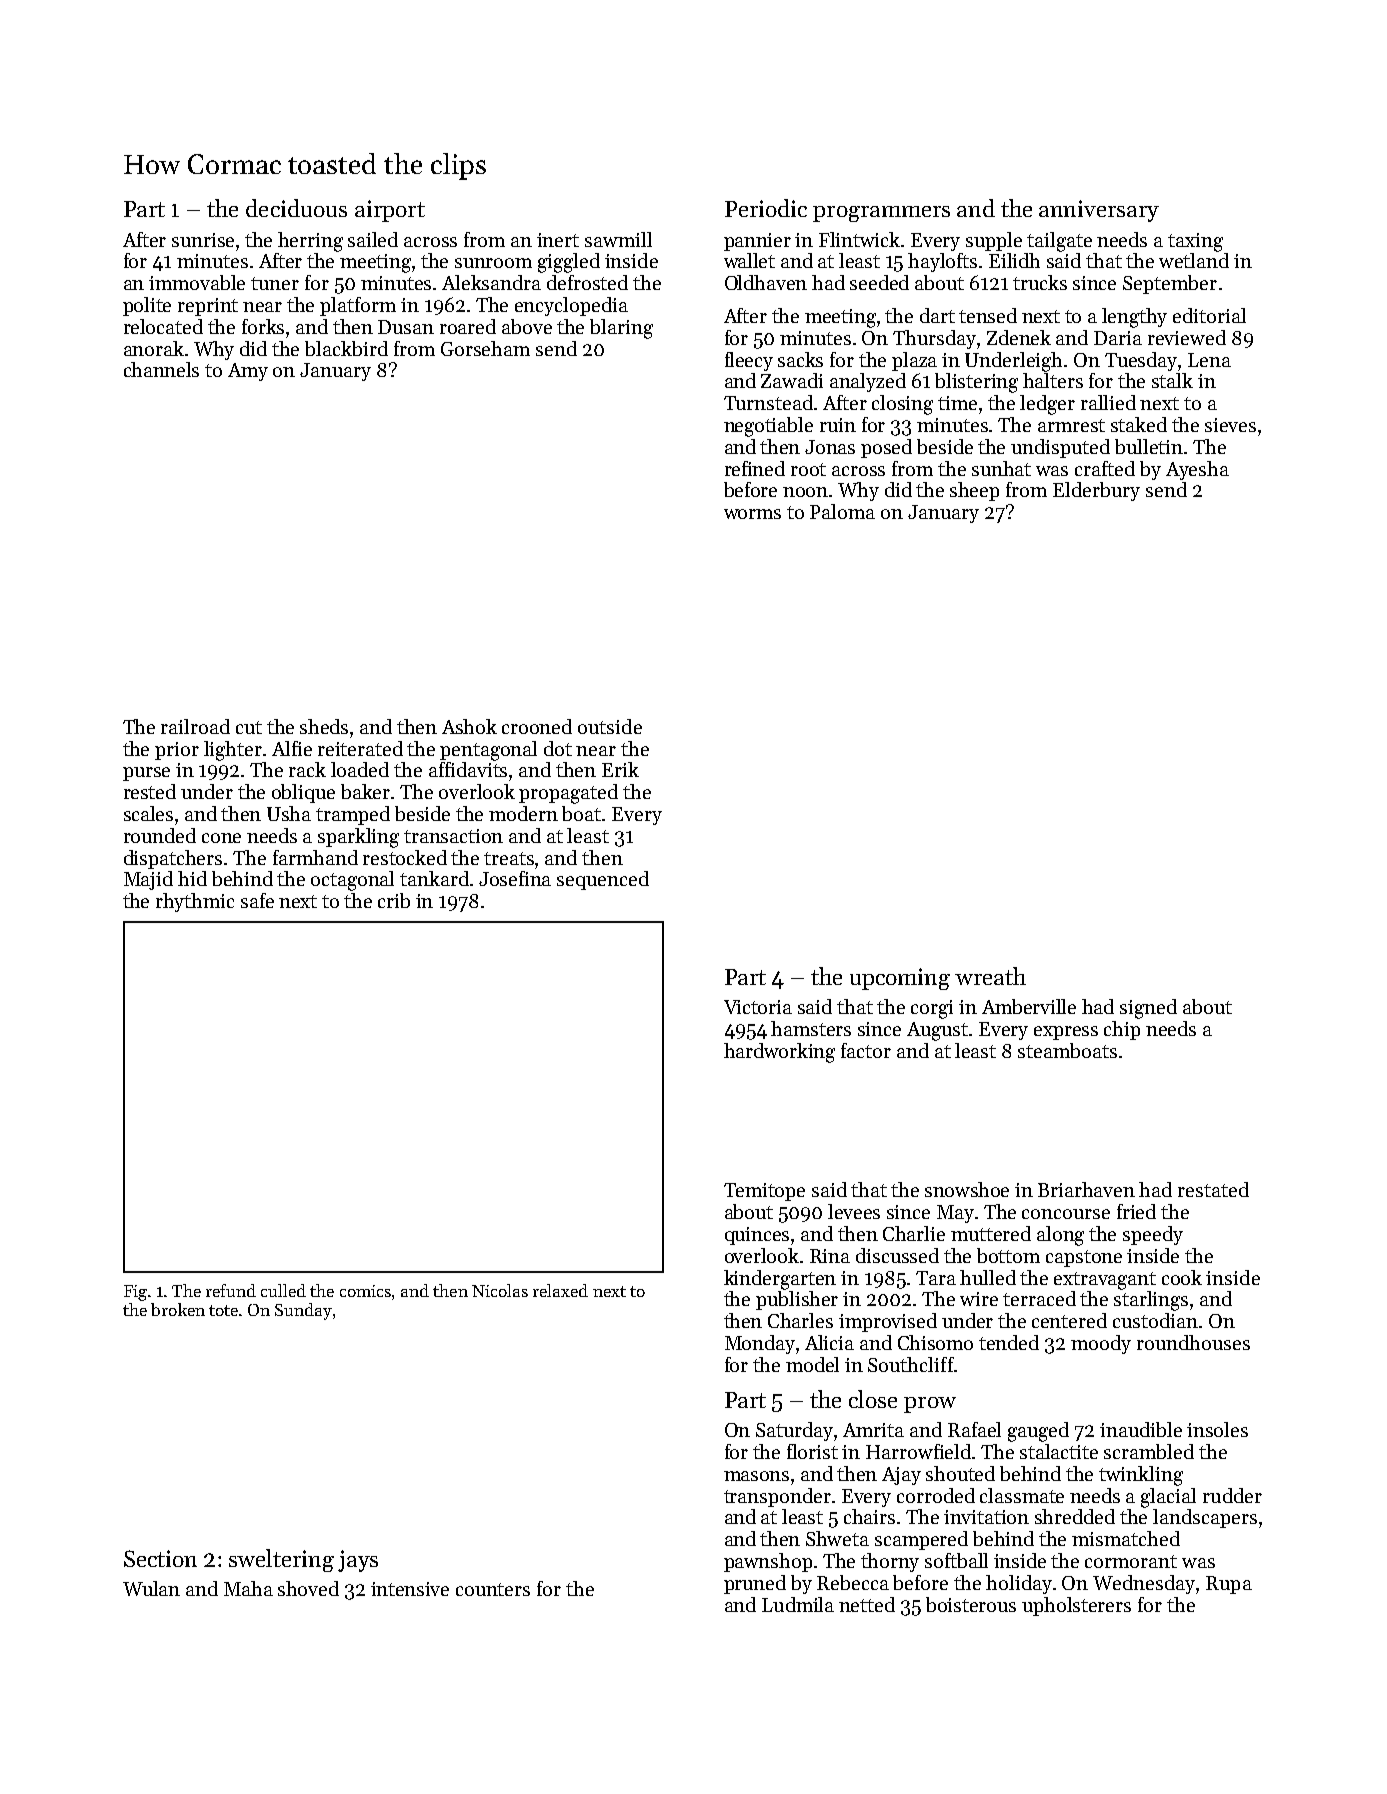 Image resolution: width=1387 pixels, height=1794 pixels. I want to click on sailed, so click(373, 239).
